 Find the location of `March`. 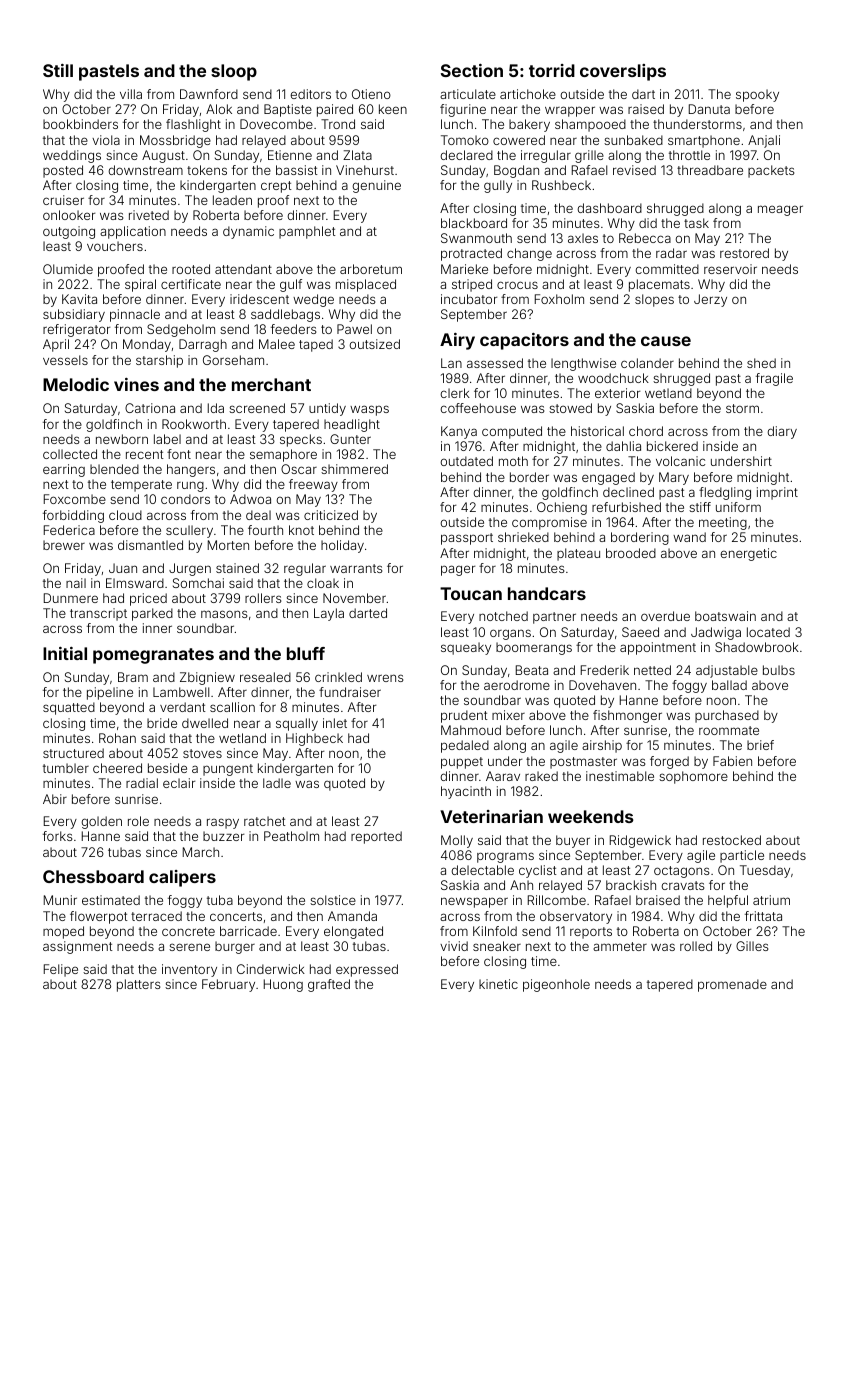

March is located at coordinates (201, 852).
